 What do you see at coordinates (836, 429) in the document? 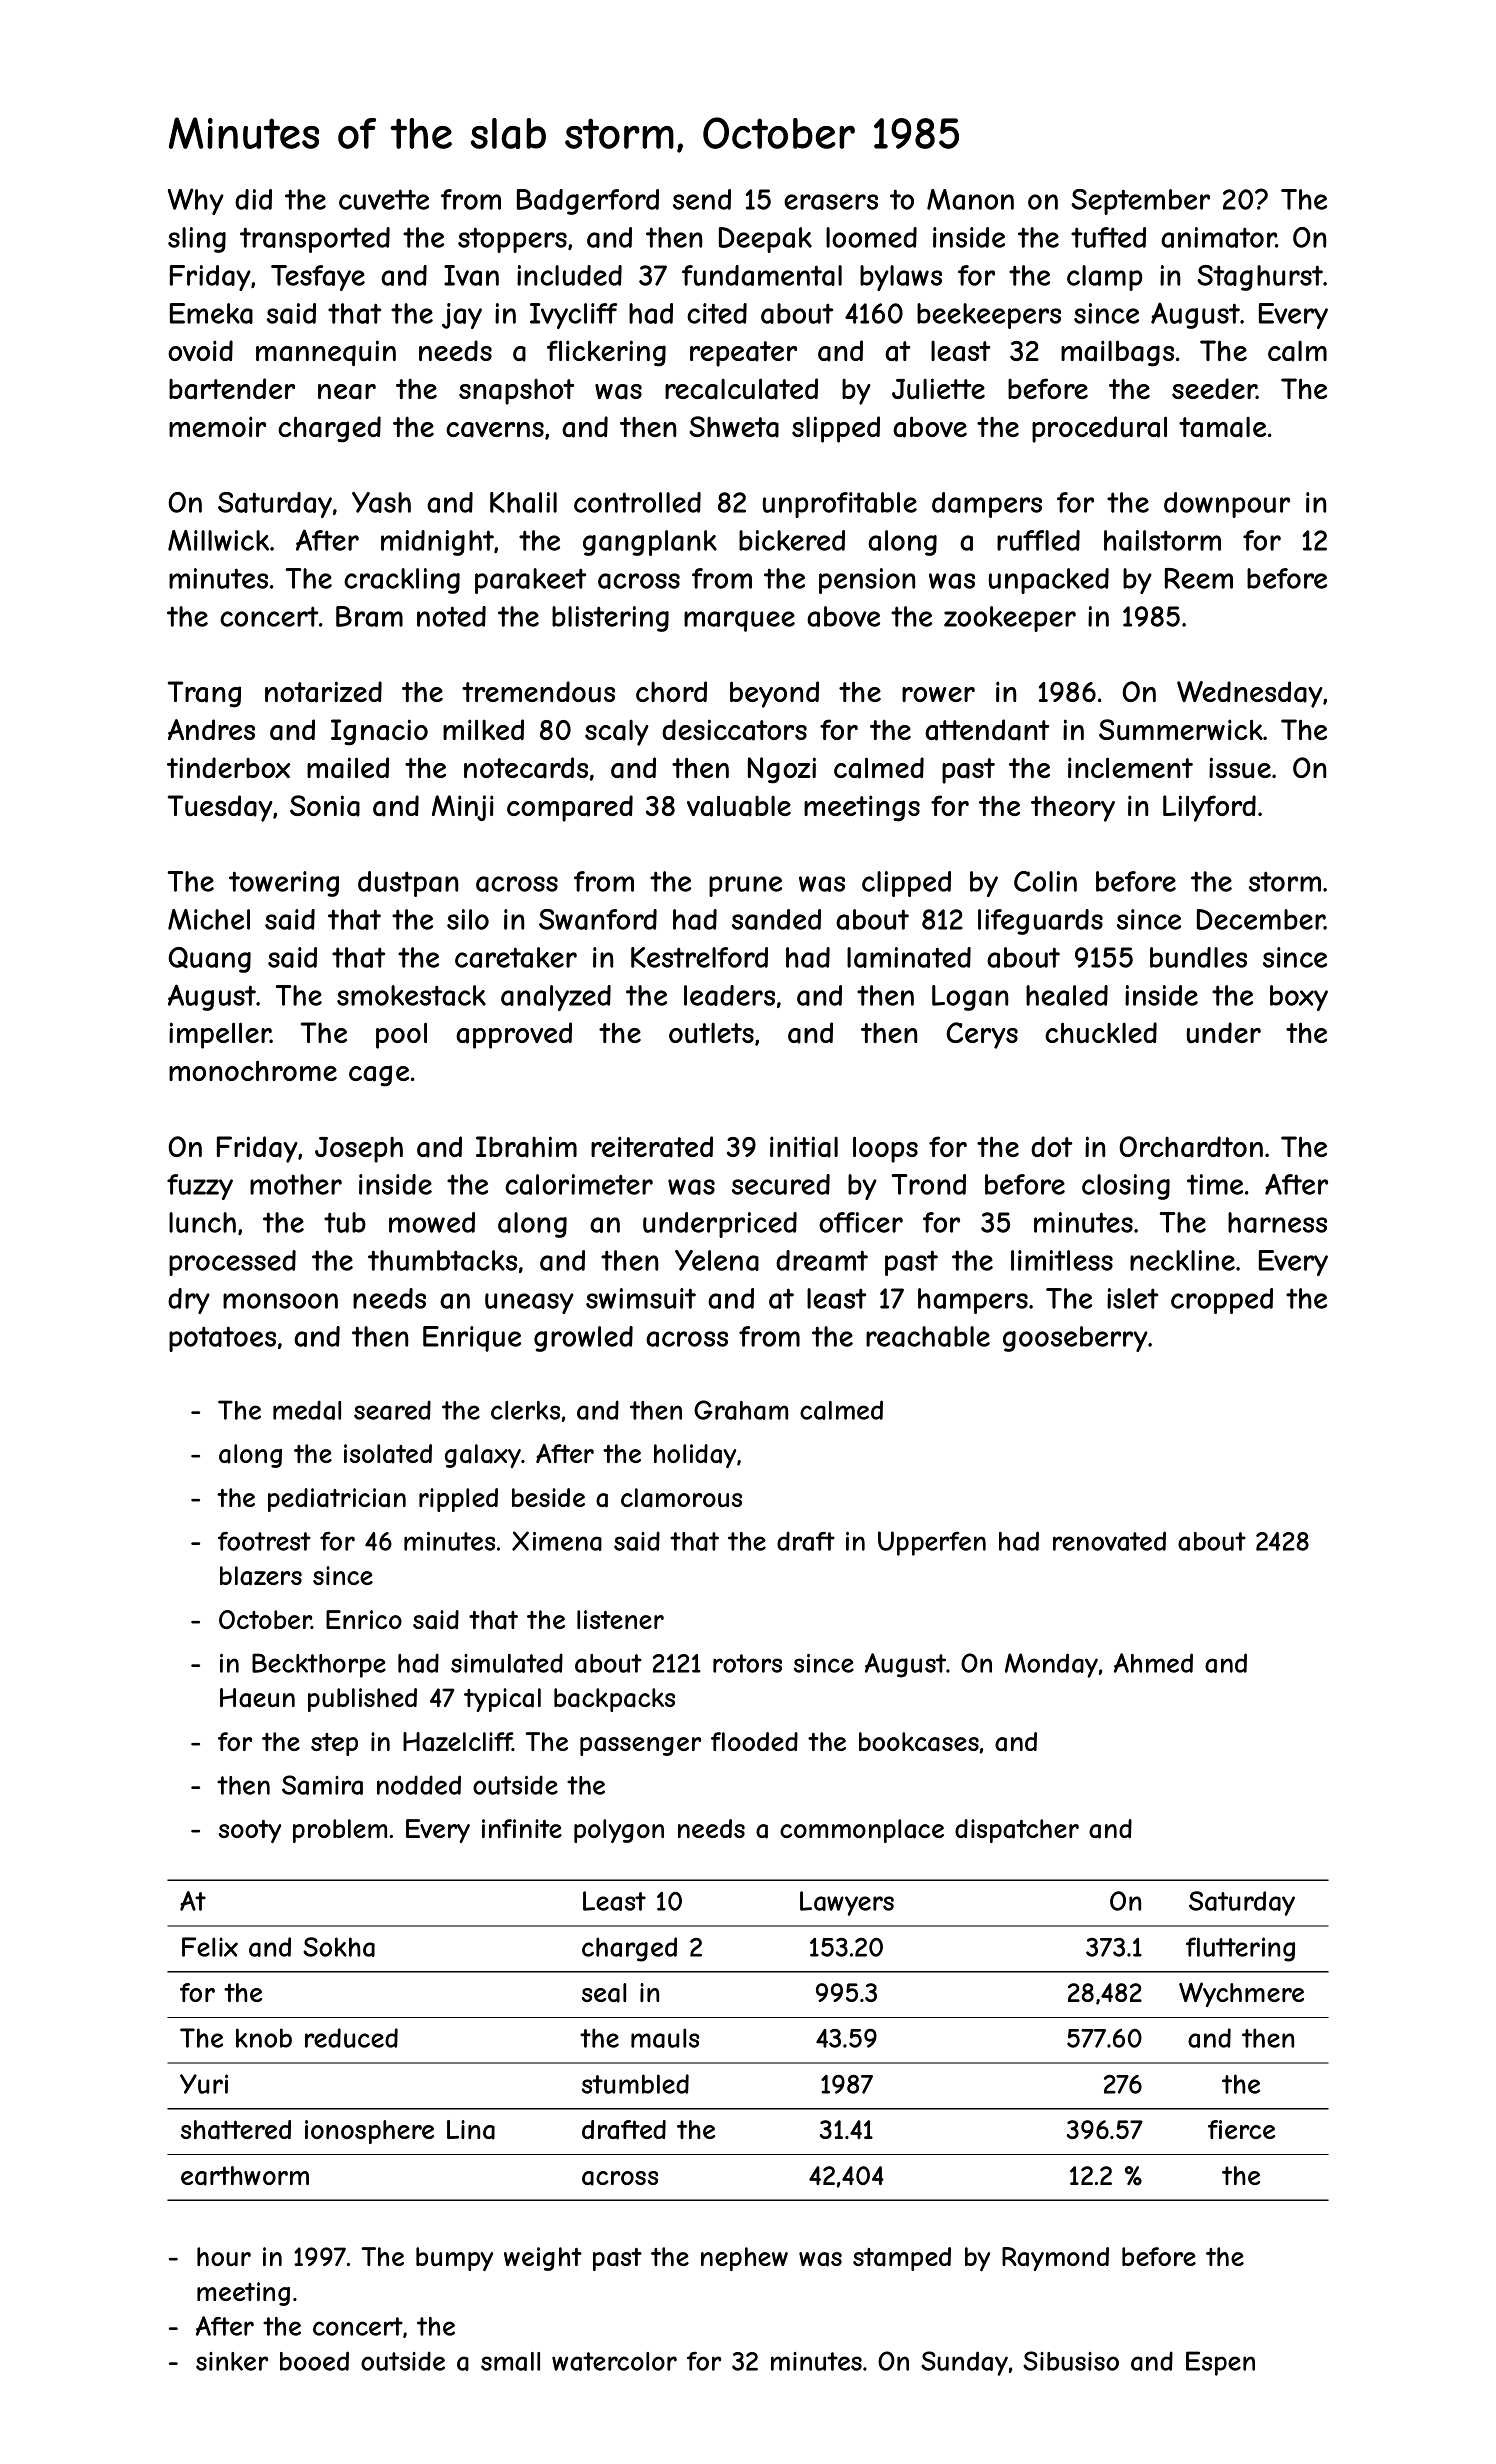
I see `slipped` at bounding box center [836, 429].
